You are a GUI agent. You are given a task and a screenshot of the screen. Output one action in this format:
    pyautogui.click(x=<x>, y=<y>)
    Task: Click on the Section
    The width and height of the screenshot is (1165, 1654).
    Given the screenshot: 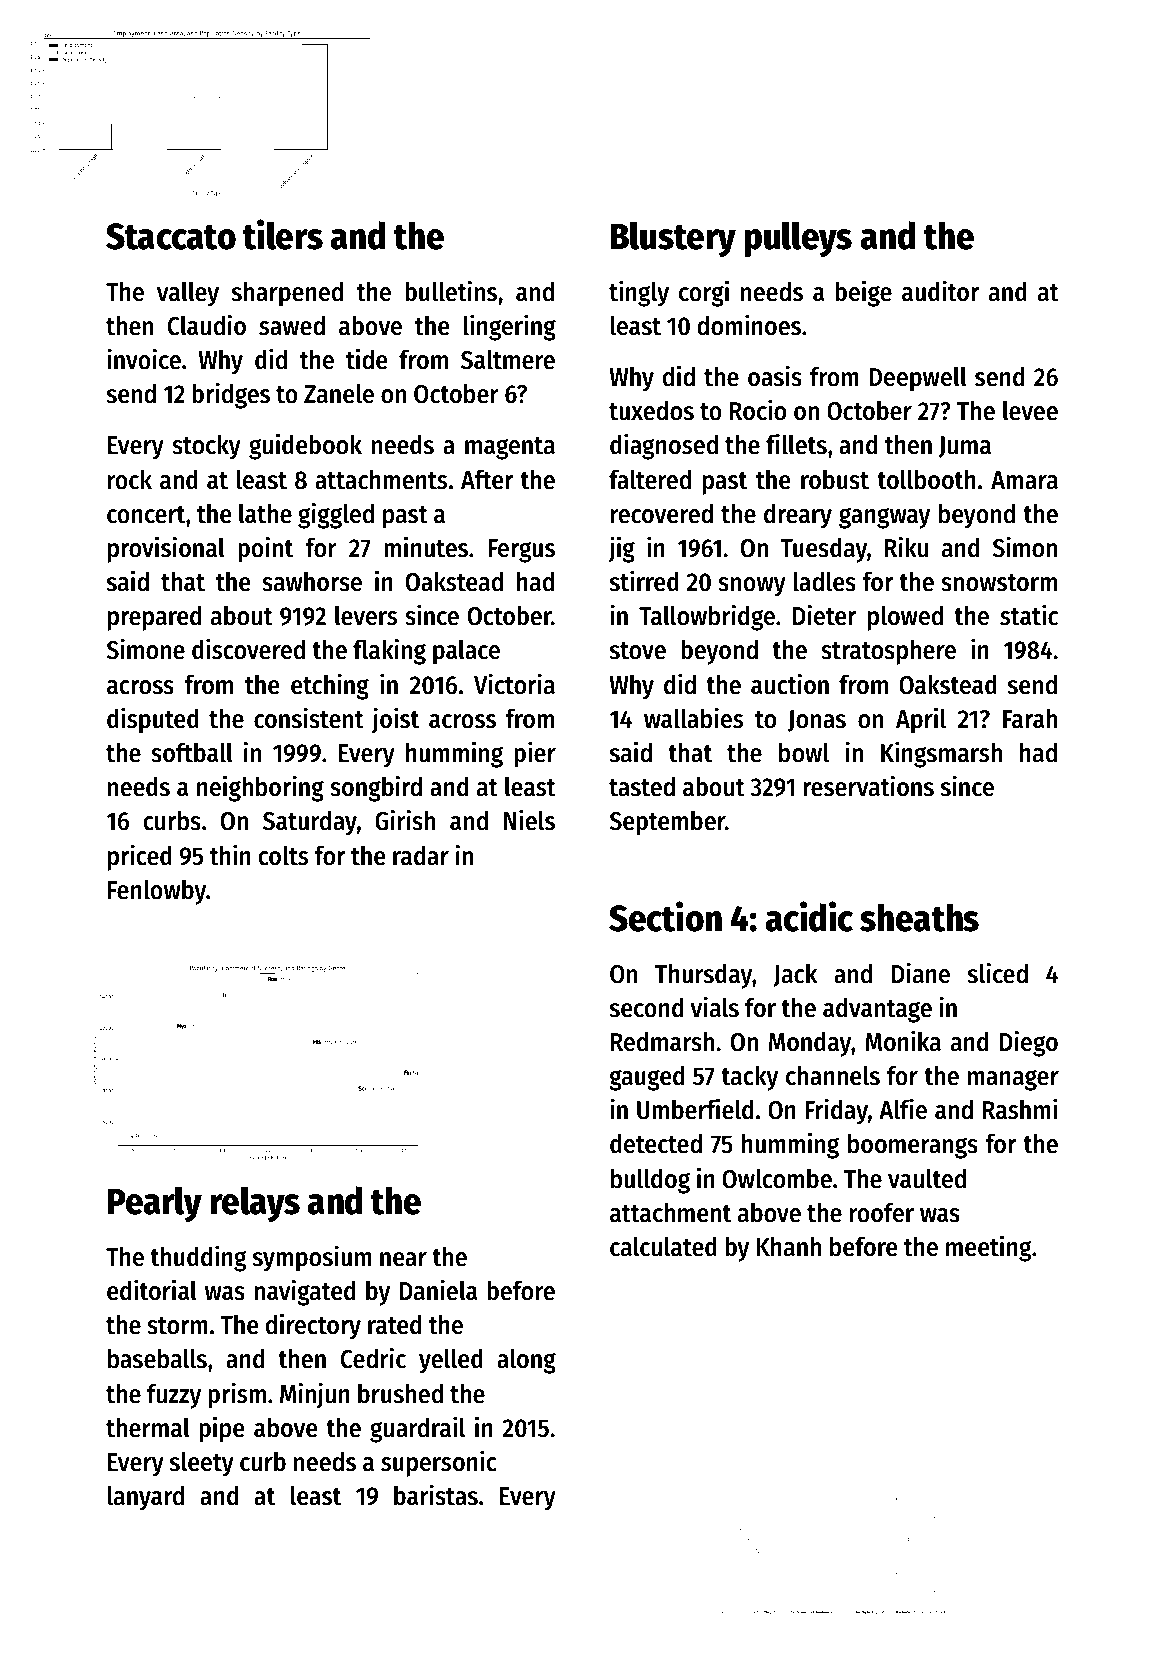 What is the action you would take?
    pyautogui.click(x=665, y=916)
